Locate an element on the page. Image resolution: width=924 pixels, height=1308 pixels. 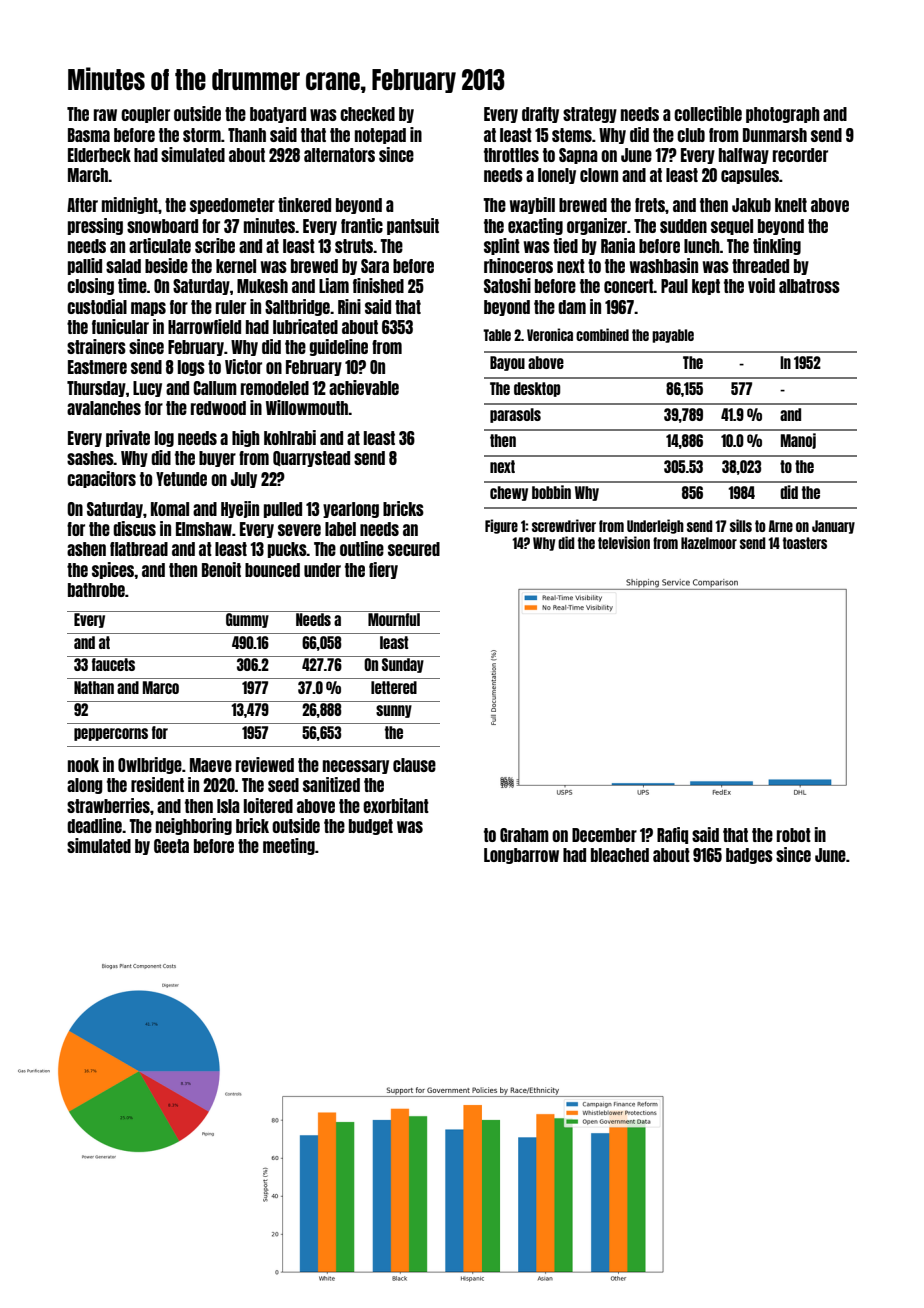
coupler is located at coordinates (145, 115).
